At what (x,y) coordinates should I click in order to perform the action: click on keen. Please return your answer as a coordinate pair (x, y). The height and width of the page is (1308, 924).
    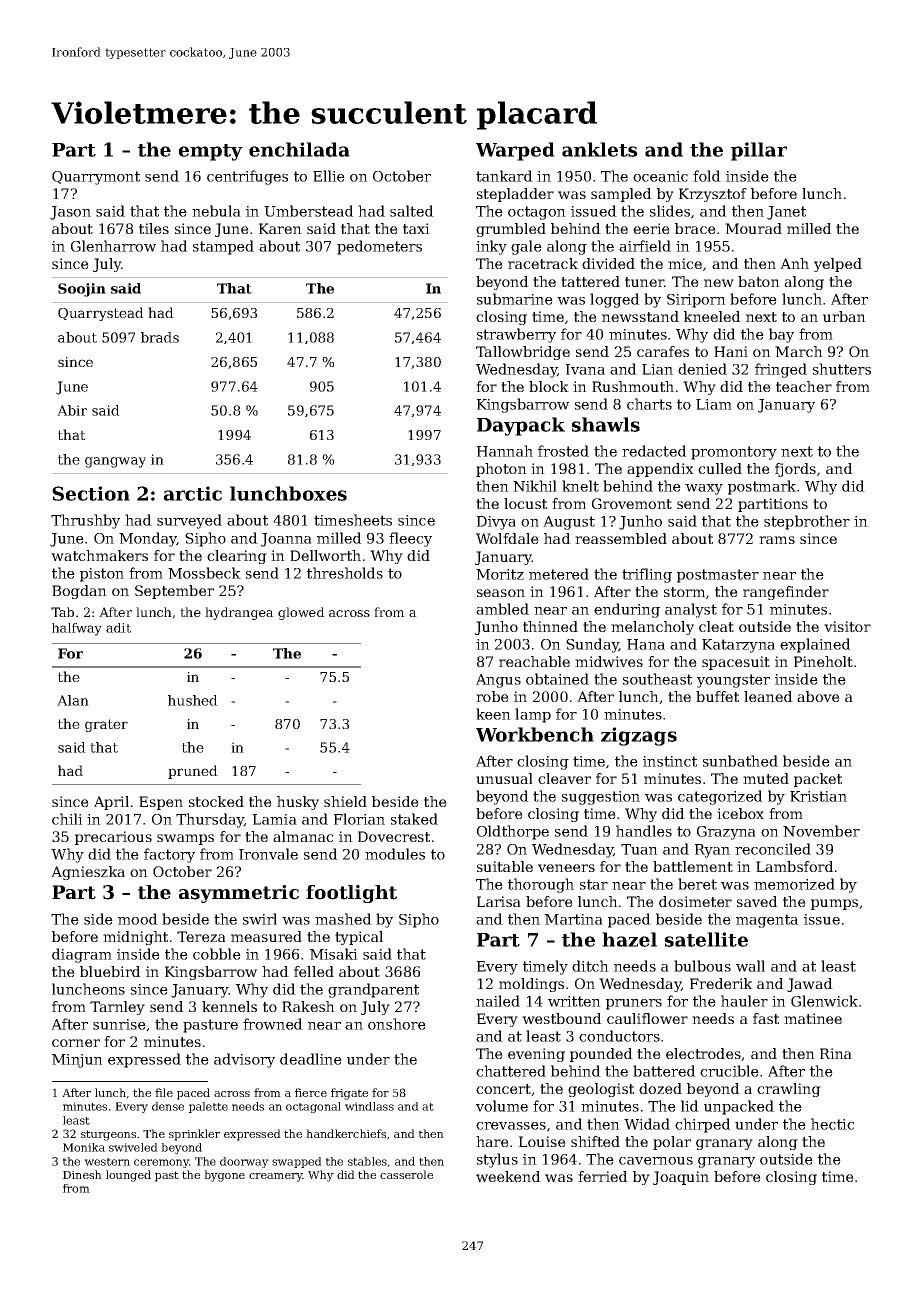
    Looking at the image, I should click on (493, 714).
